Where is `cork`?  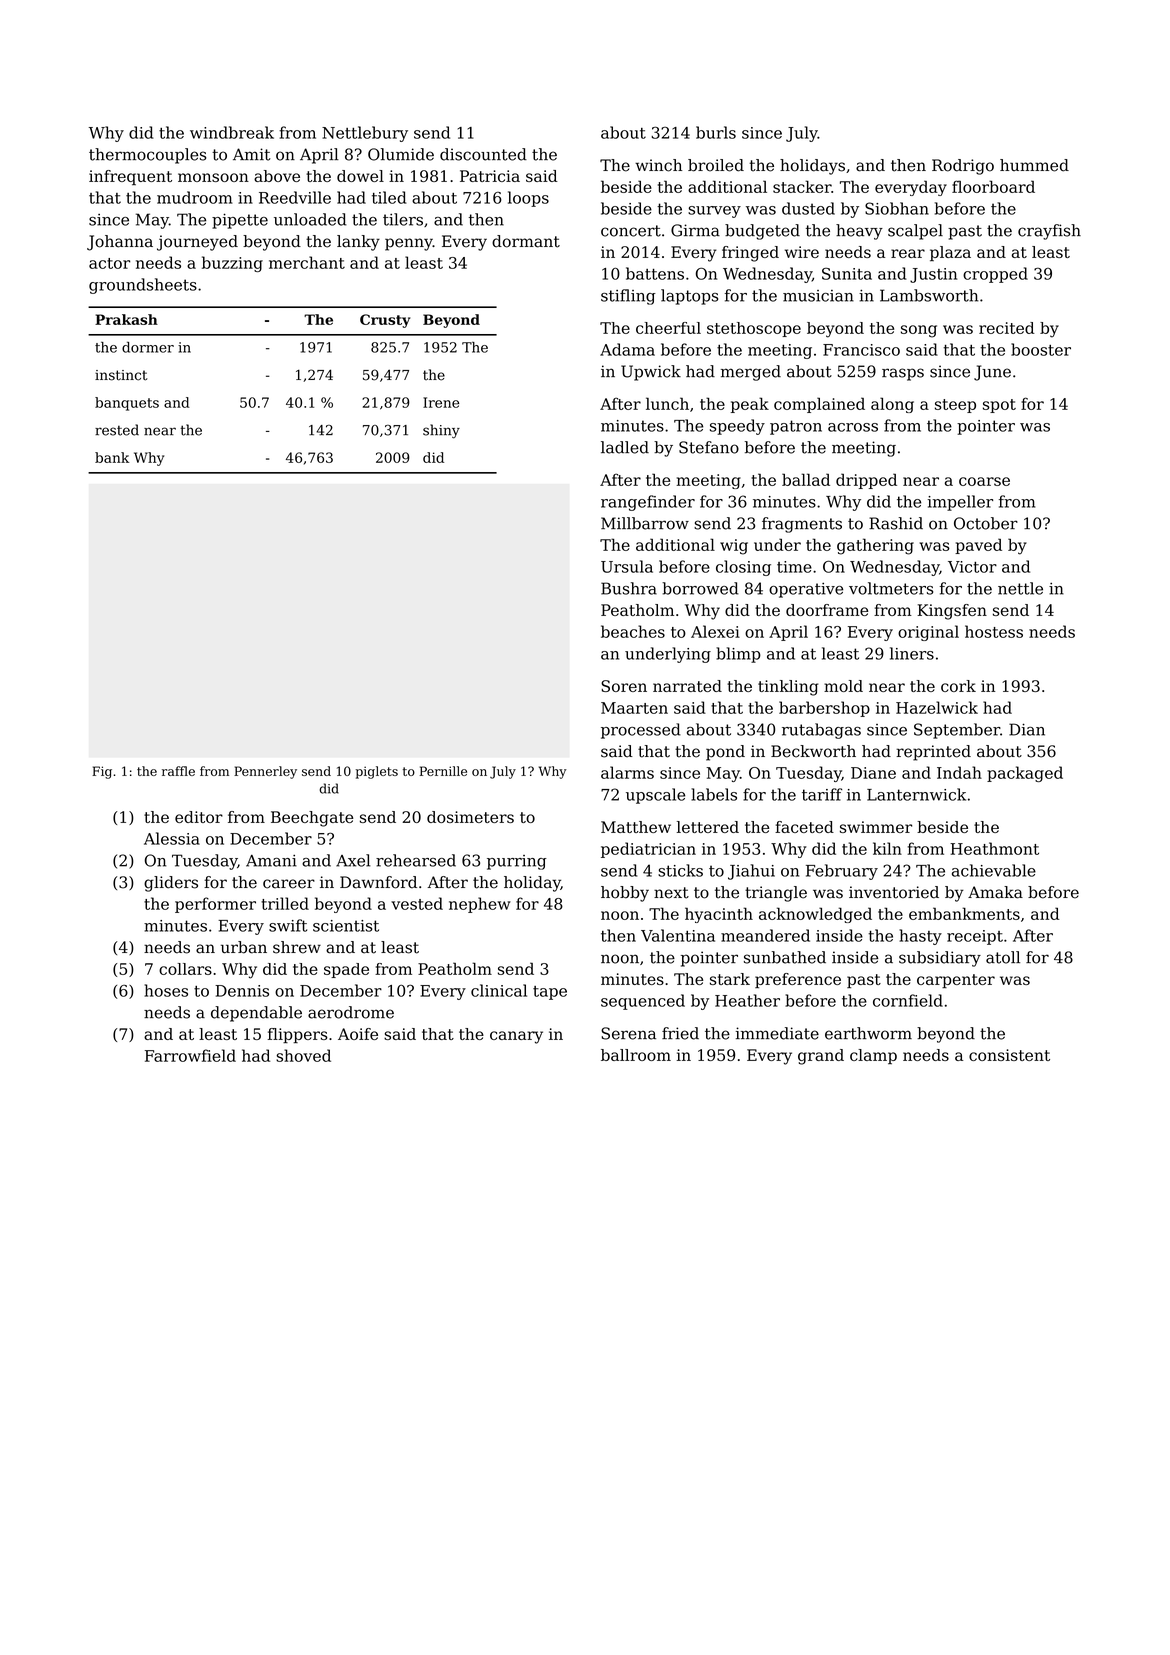 cork is located at coordinates (958, 686).
